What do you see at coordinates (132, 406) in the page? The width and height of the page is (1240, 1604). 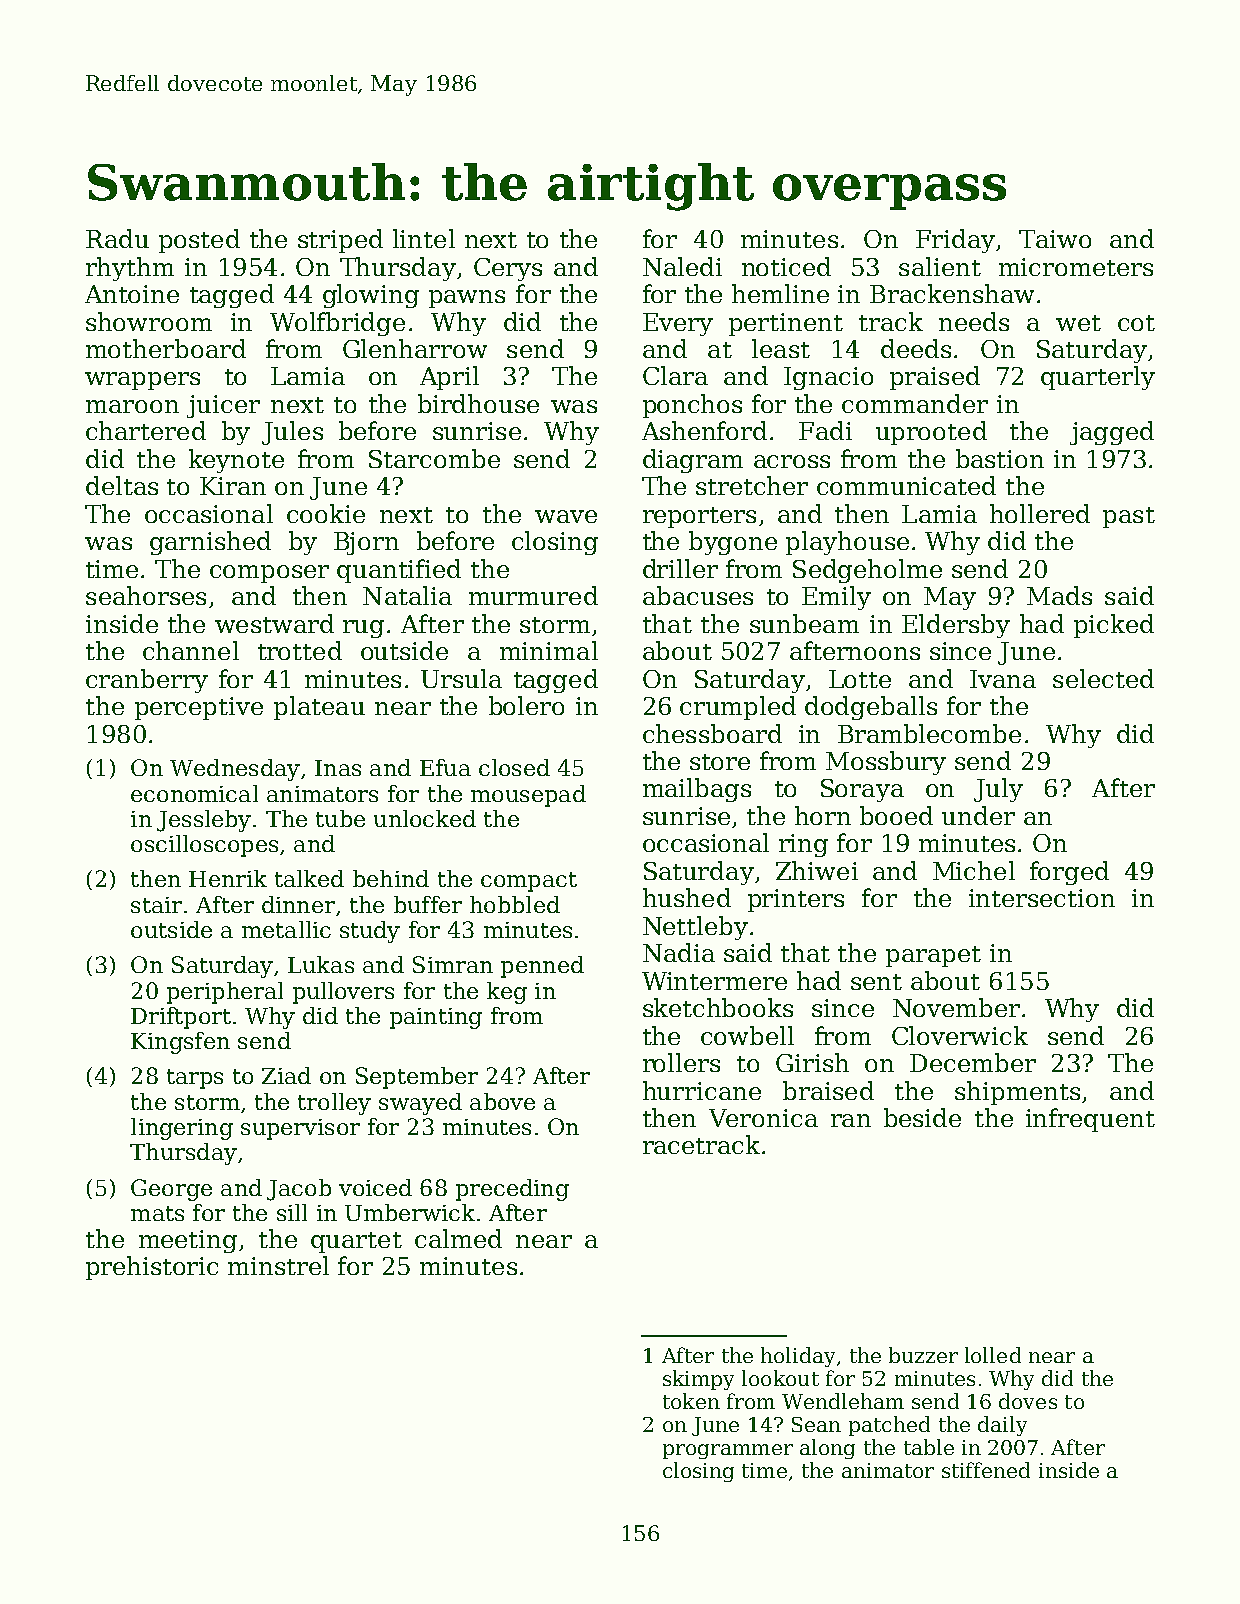 I see `maroon` at bounding box center [132, 406].
